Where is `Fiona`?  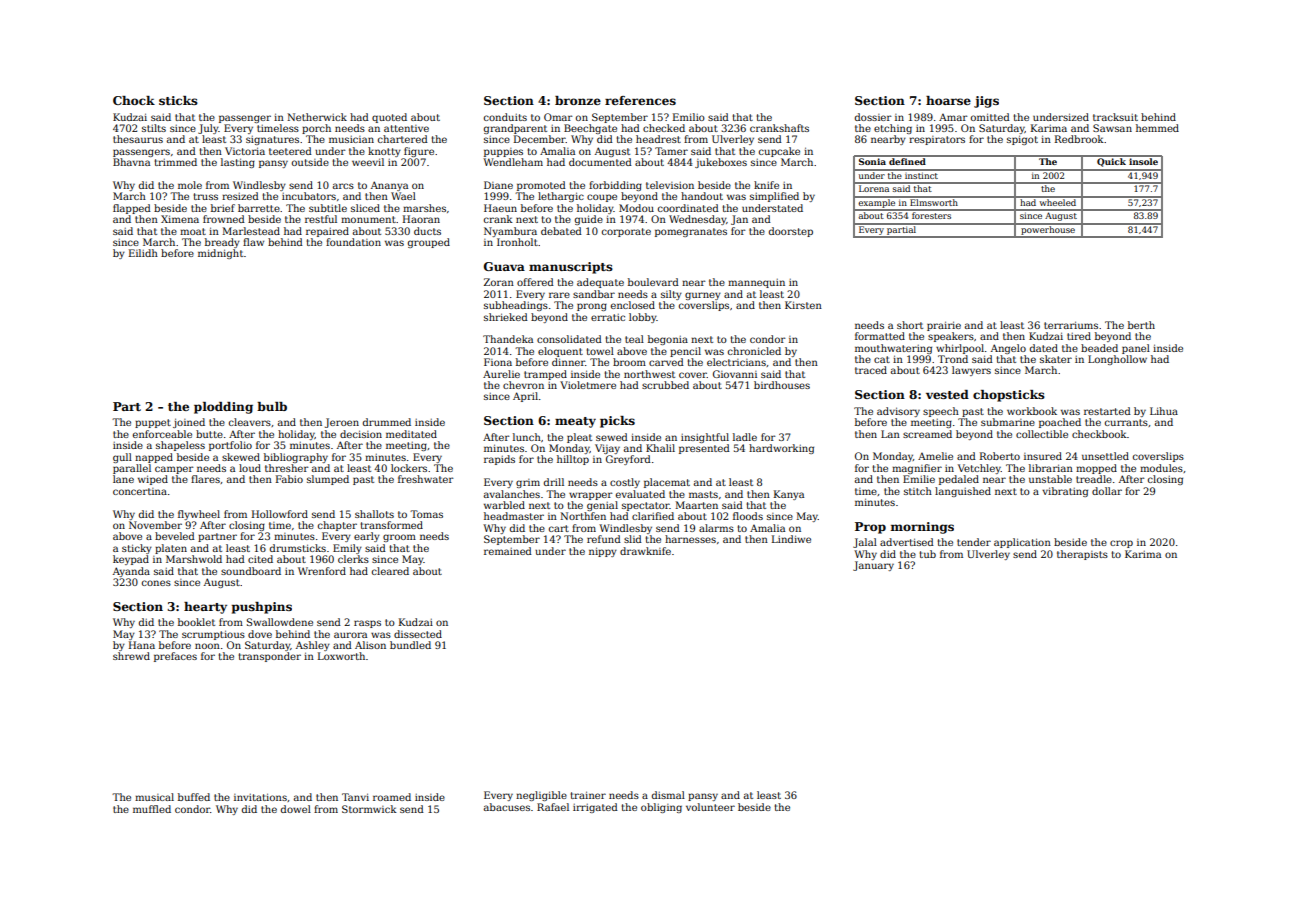
Fiona is located at coordinates (498, 362).
